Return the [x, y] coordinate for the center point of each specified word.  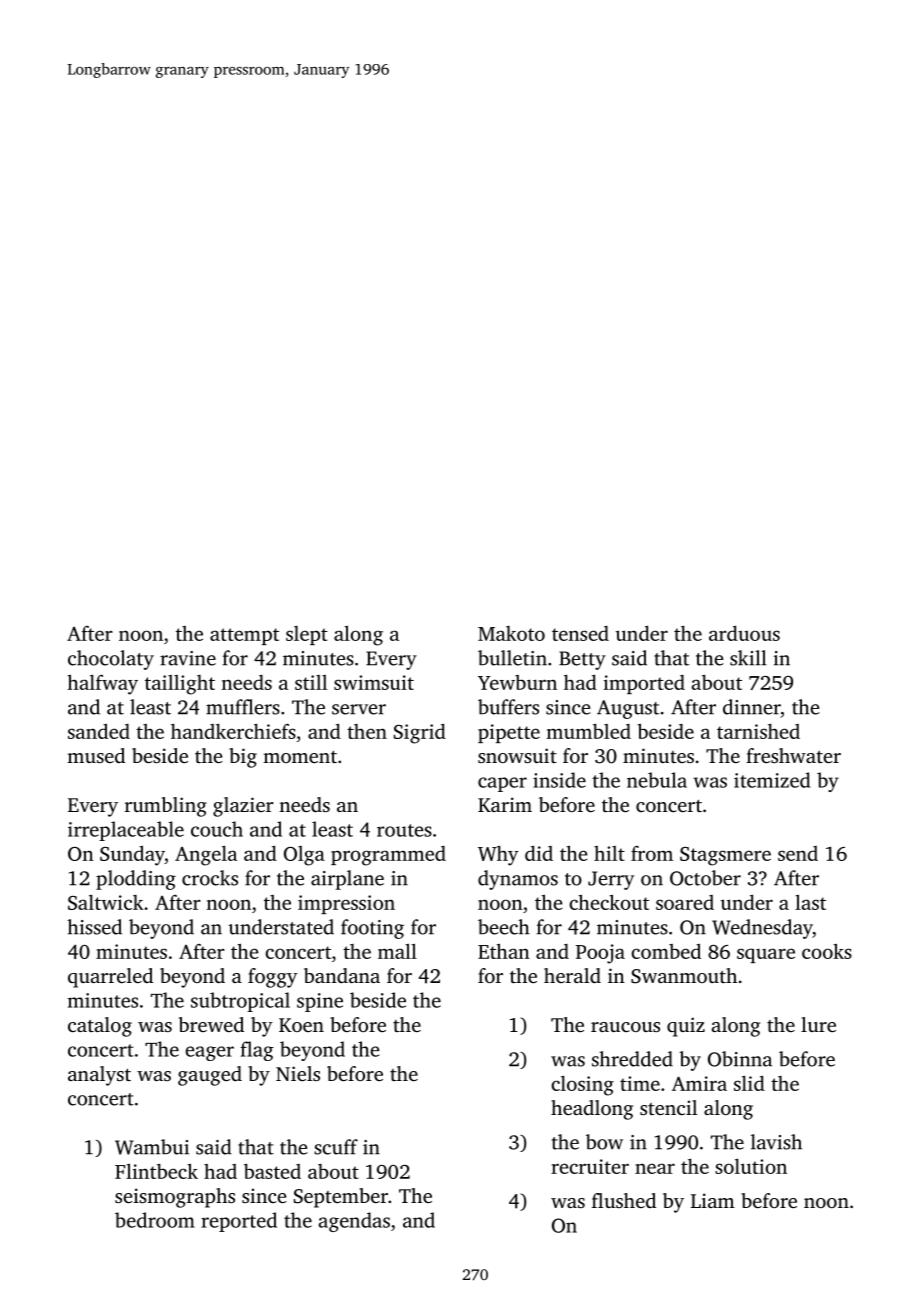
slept [307, 635]
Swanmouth [684, 976]
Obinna [740, 1059]
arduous [744, 633]
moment [300, 756]
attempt [244, 636]
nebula [657, 780]
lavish [776, 1142]
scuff [336, 1147]
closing [582, 1086]
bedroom [155, 1220]
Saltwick [106, 902]
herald [572, 975]
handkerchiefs [233, 731]
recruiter [590, 1166]
